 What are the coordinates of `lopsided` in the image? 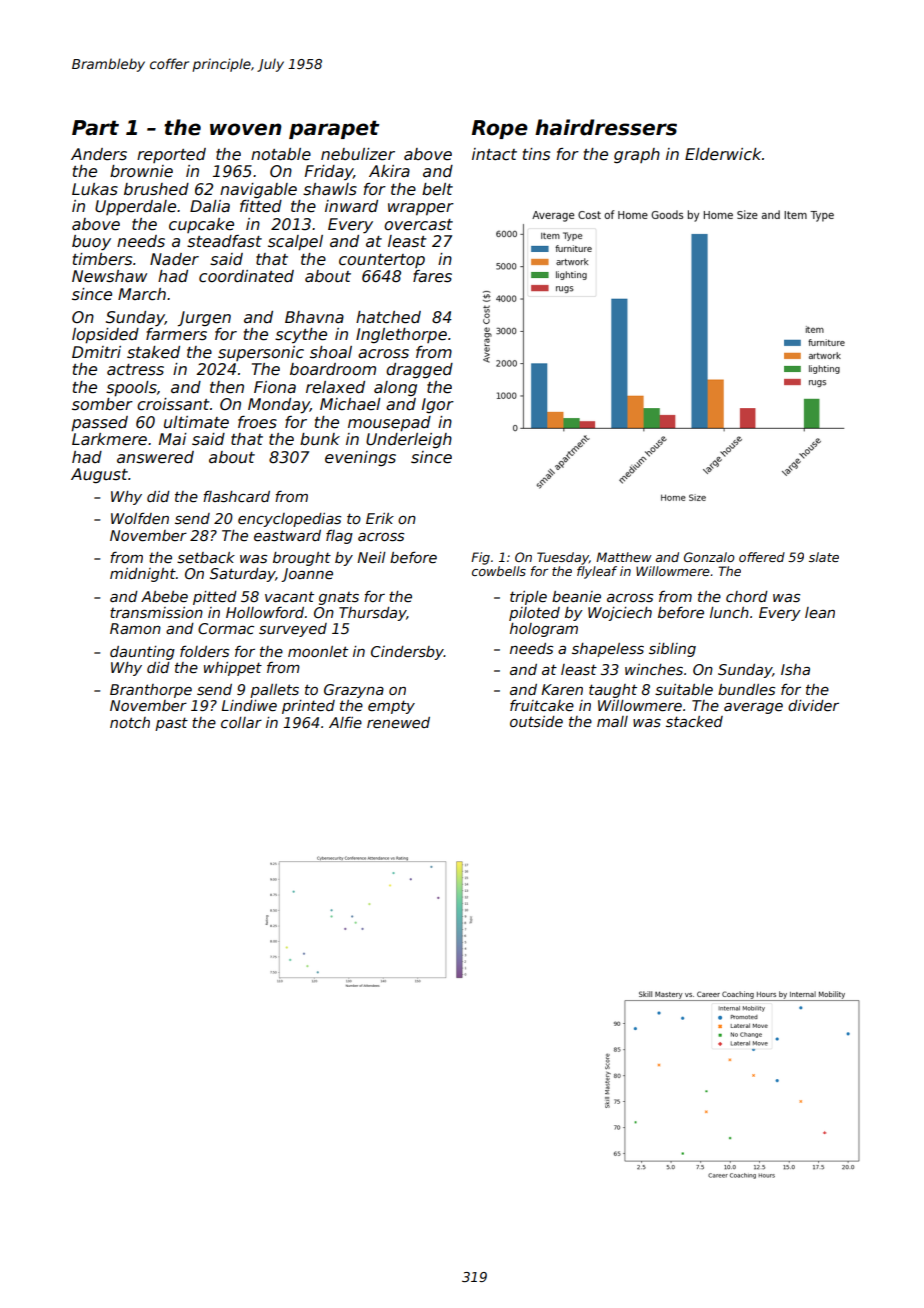 It's located at (105, 335).
